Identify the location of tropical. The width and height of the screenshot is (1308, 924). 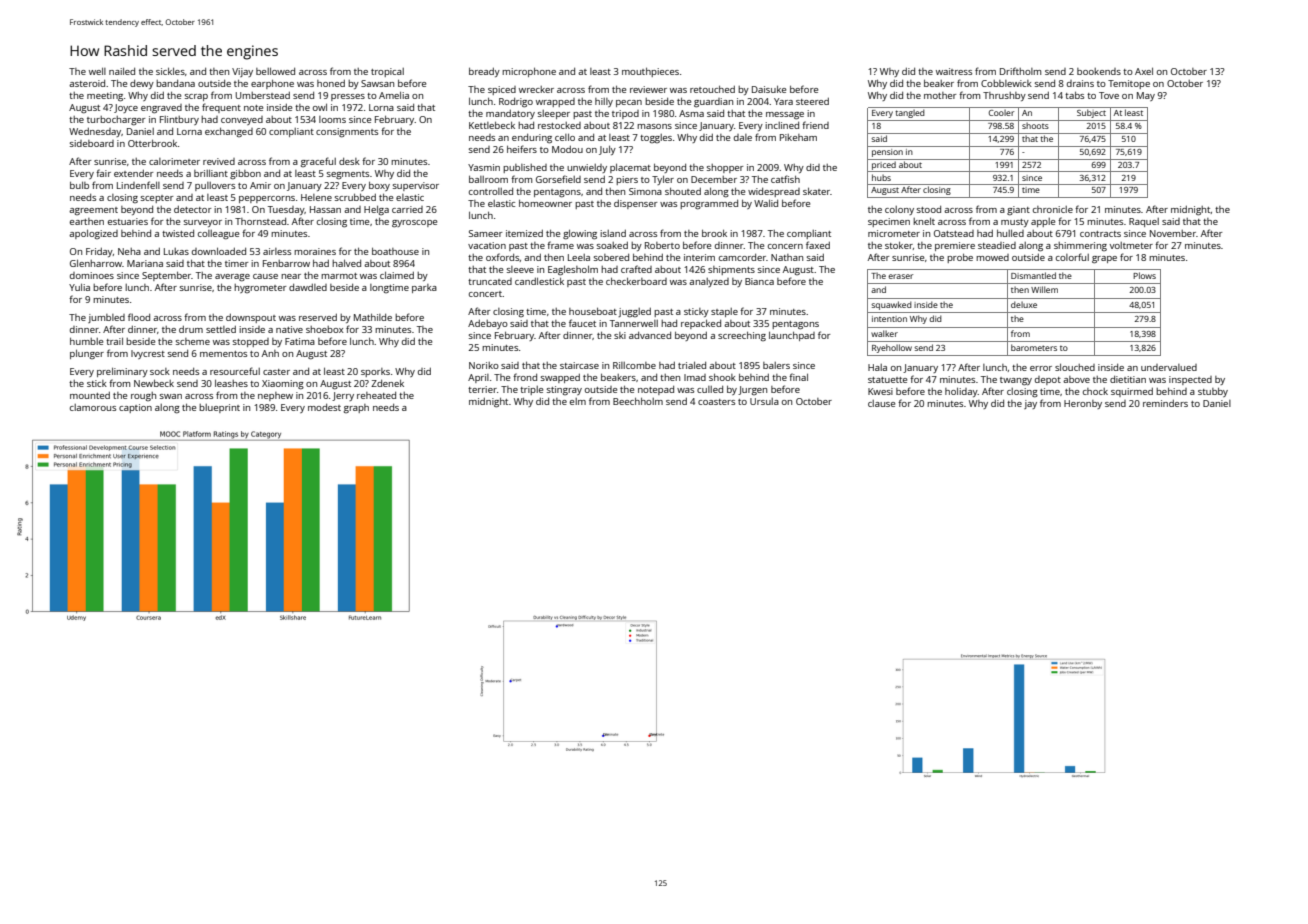
(387, 72).
